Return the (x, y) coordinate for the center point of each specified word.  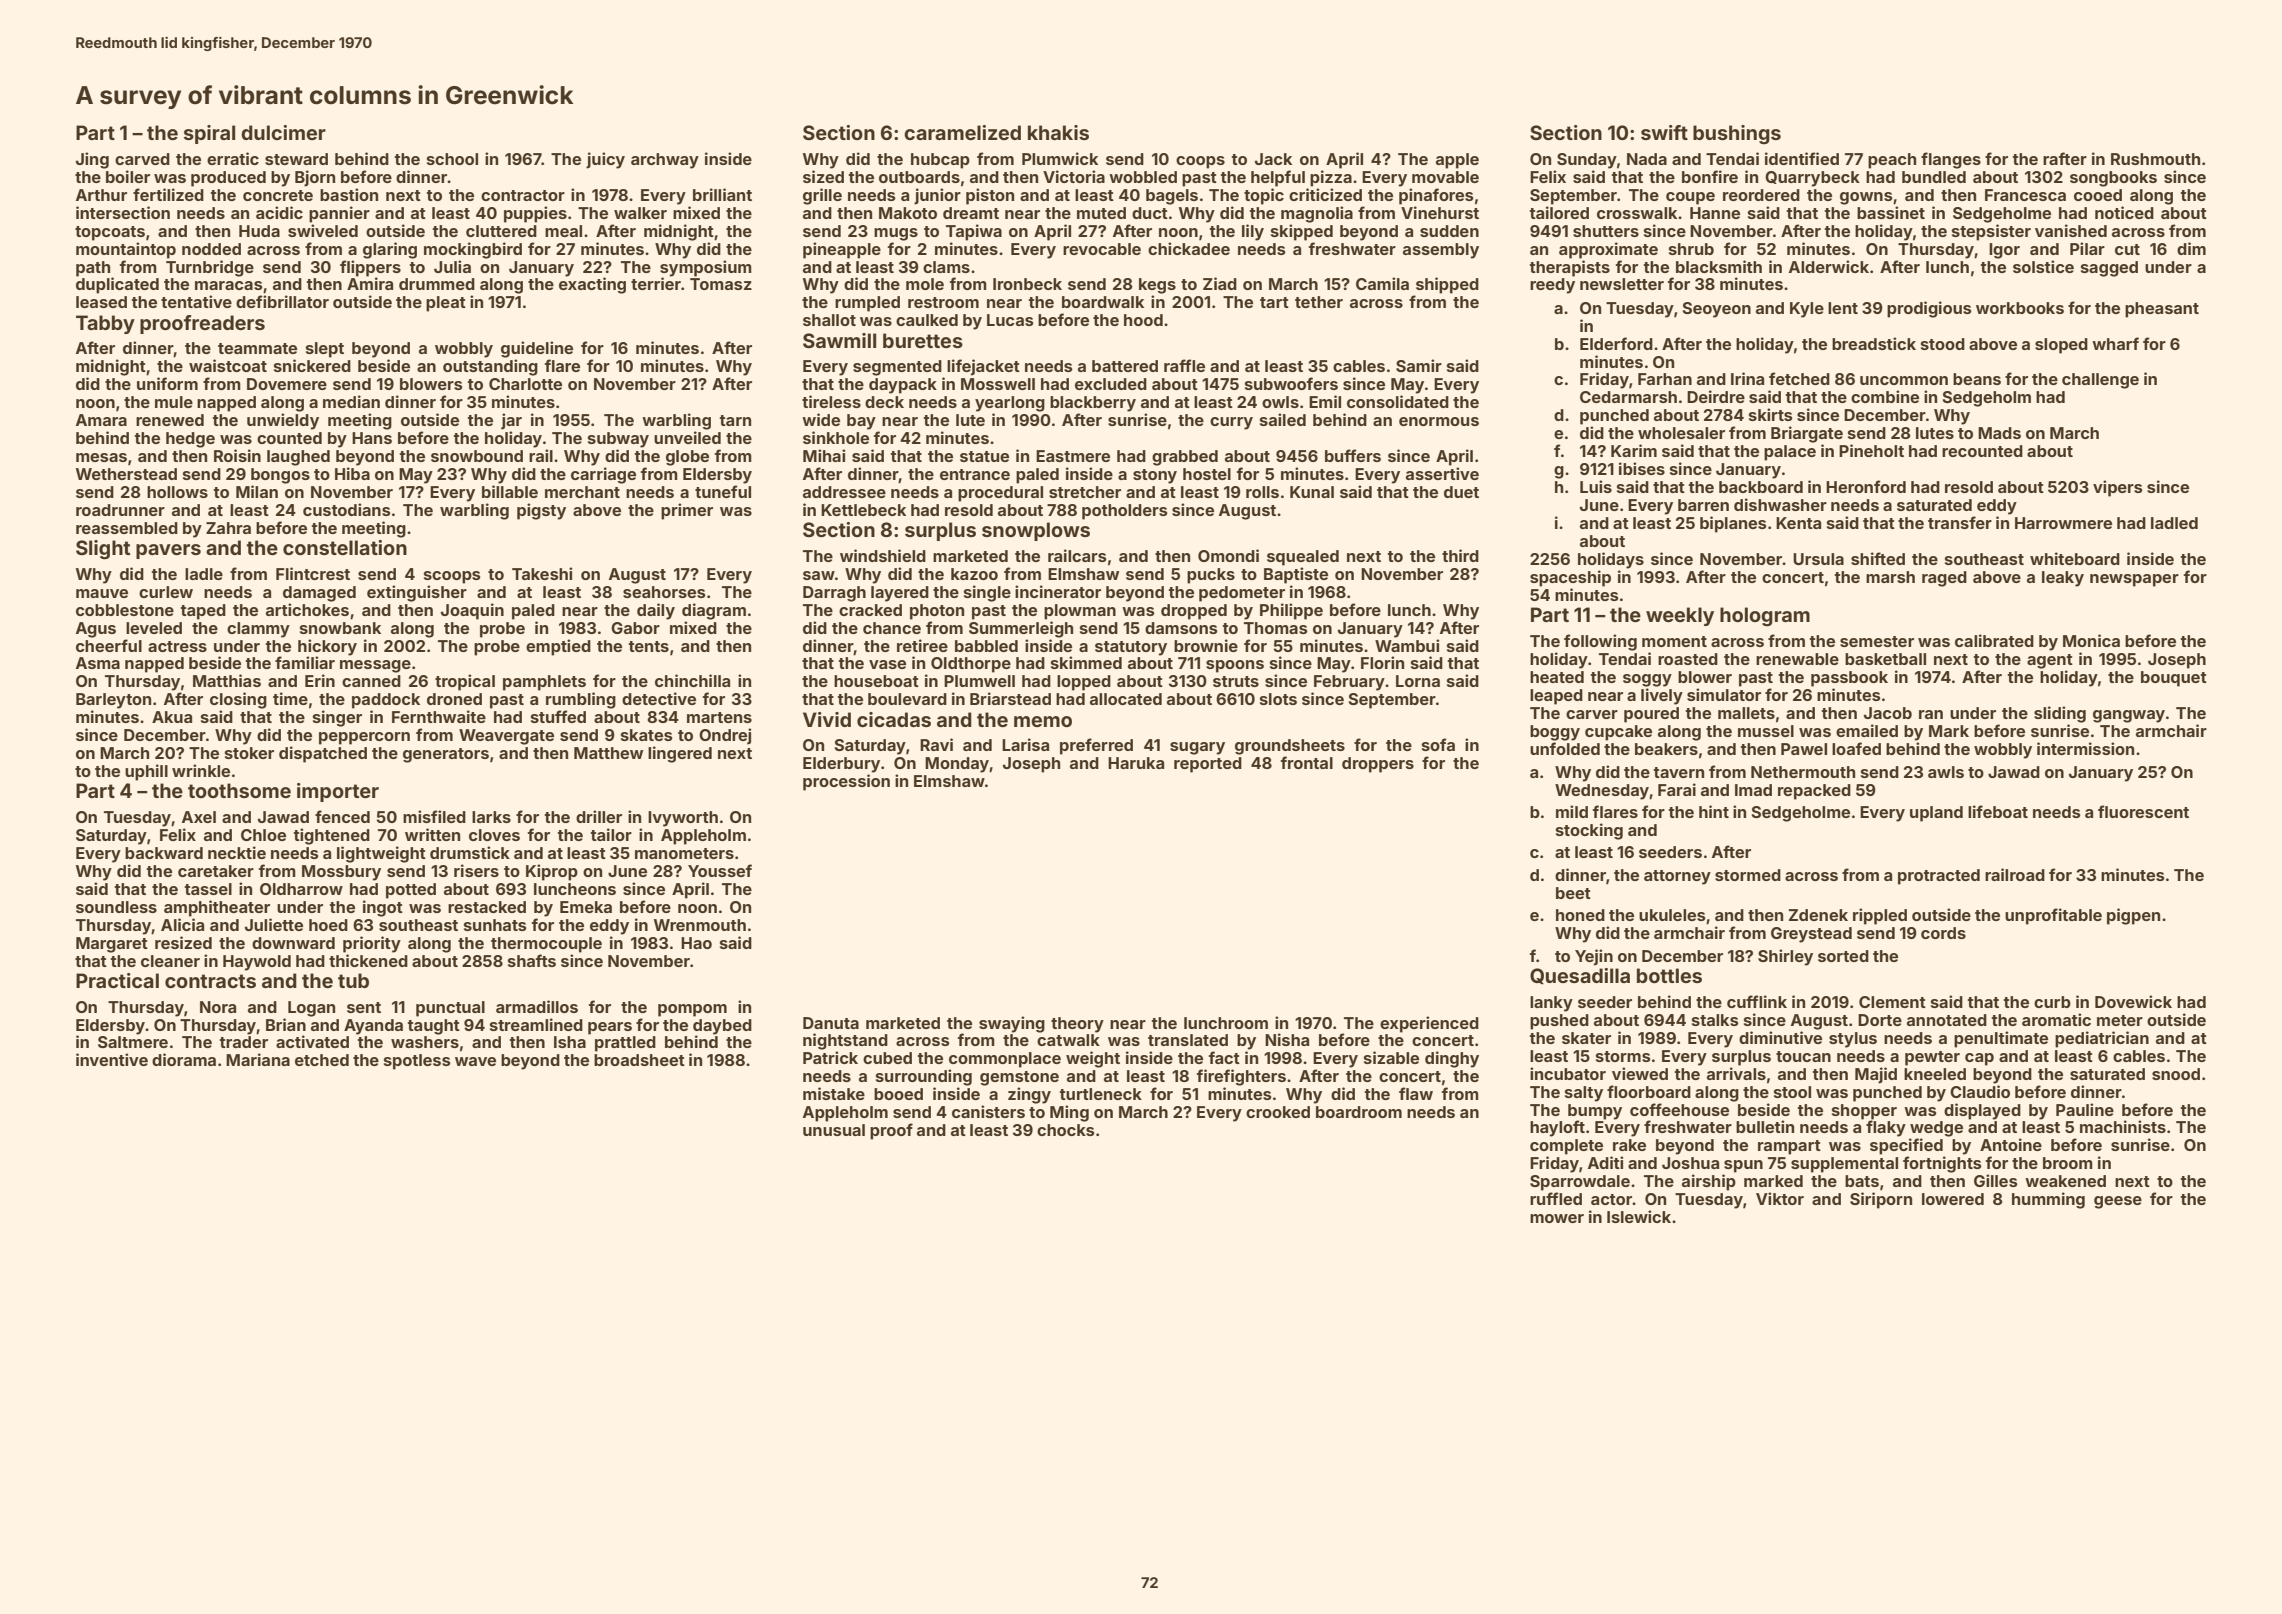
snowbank (340, 628)
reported (1208, 765)
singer (337, 718)
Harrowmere (2063, 523)
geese (2118, 1202)
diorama (184, 1059)
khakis (1058, 132)
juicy (605, 160)
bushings (1737, 135)
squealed (1303, 558)
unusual (834, 1130)
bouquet (2174, 679)
